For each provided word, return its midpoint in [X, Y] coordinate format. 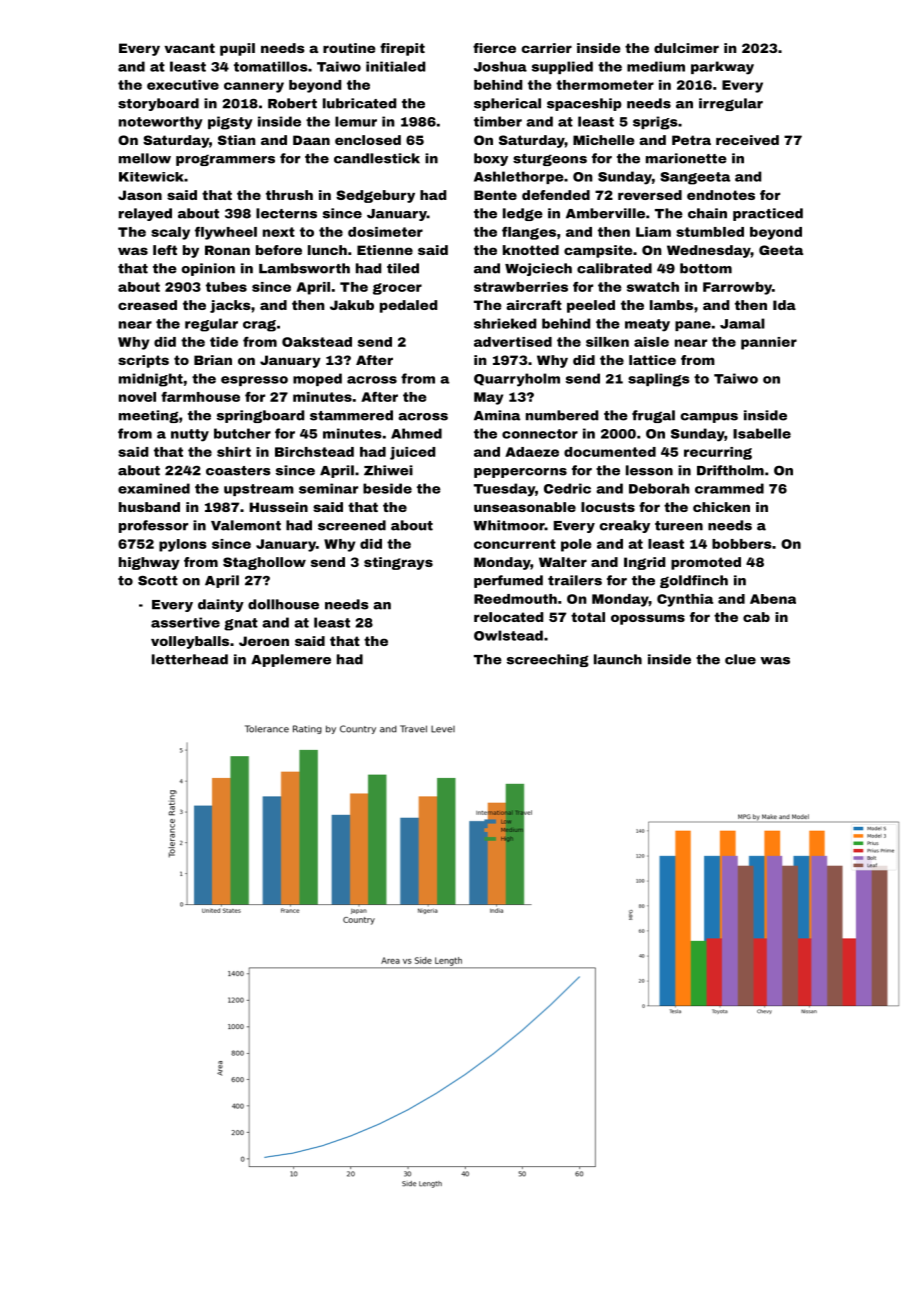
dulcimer [686, 48]
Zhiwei [388, 470]
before [279, 250]
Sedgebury [375, 196]
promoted [706, 563]
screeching [548, 660]
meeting [149, 416]
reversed [650, 195]
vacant [190, 48]
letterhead [190, 659]
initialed [395, 66]
